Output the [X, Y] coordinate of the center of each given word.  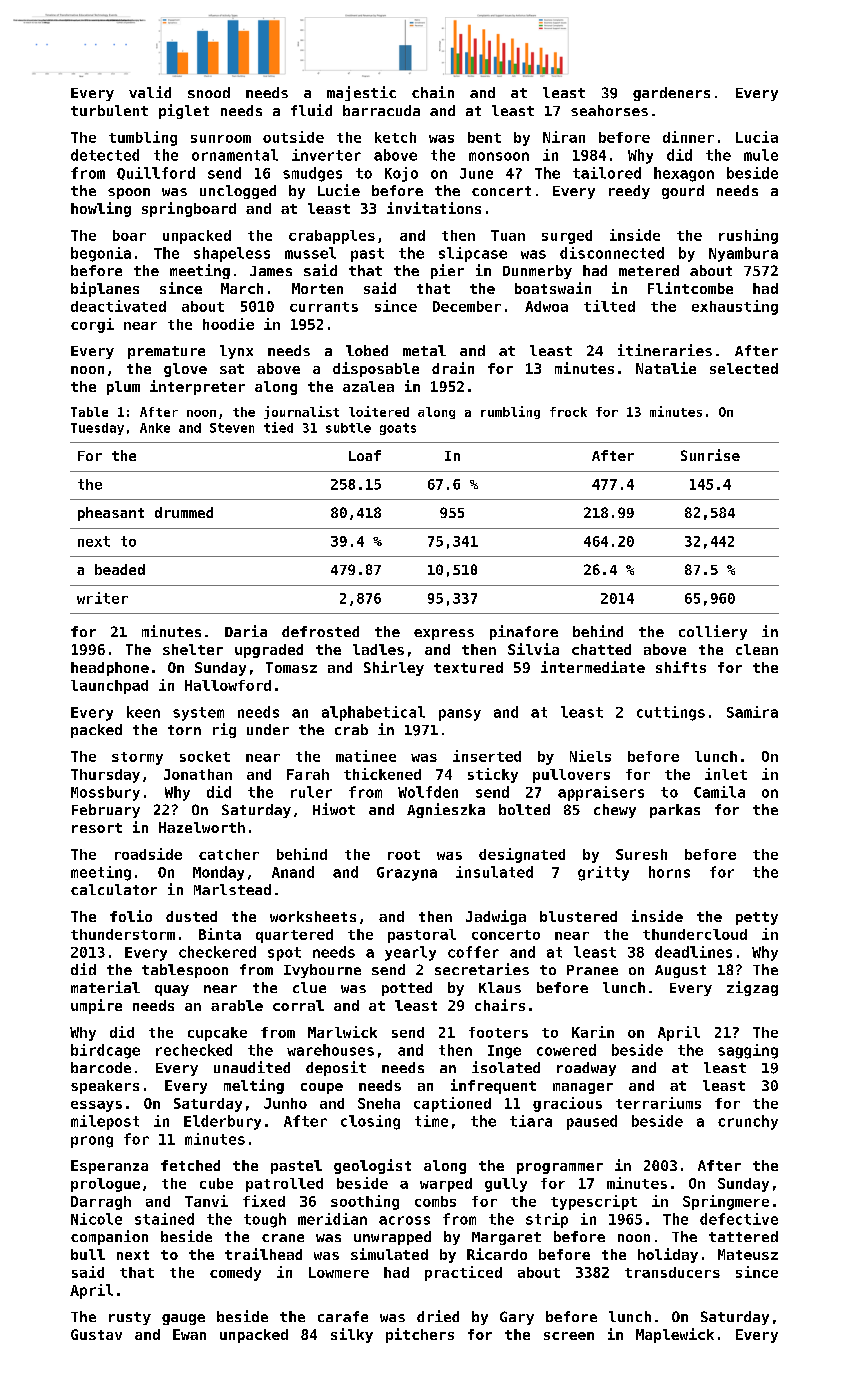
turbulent [109, 110]
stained [164, 1219]
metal [424, 350]
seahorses [609, 110]
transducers [672, 1272]
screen [569, 1336]
